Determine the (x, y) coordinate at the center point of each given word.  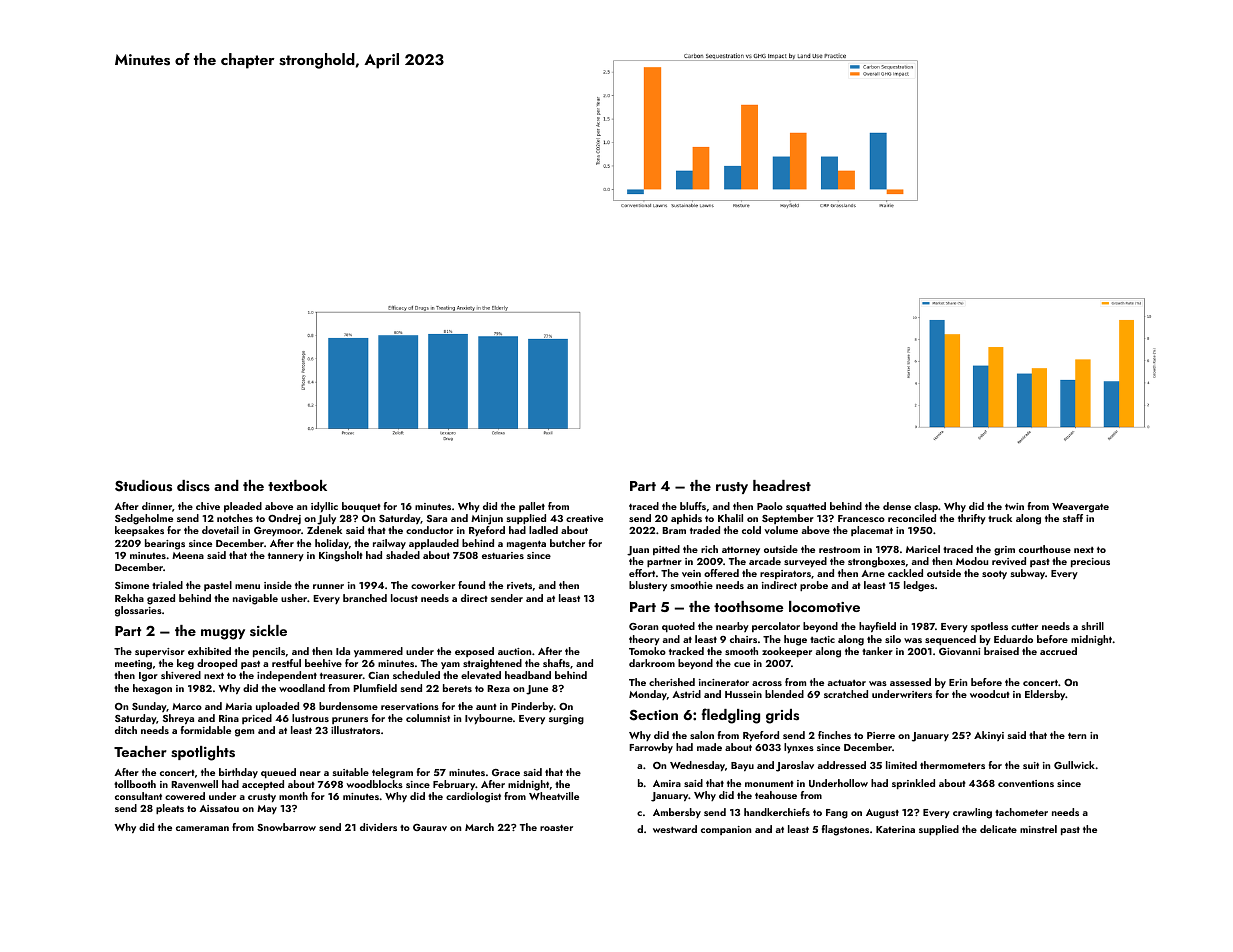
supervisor (160, 652)
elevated (481, 675)
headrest (782, 485)
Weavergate (1080, 508)
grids (782, 716)
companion (726, 830)
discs (193, 486)
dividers (378, 827)
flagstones (845, 830)
